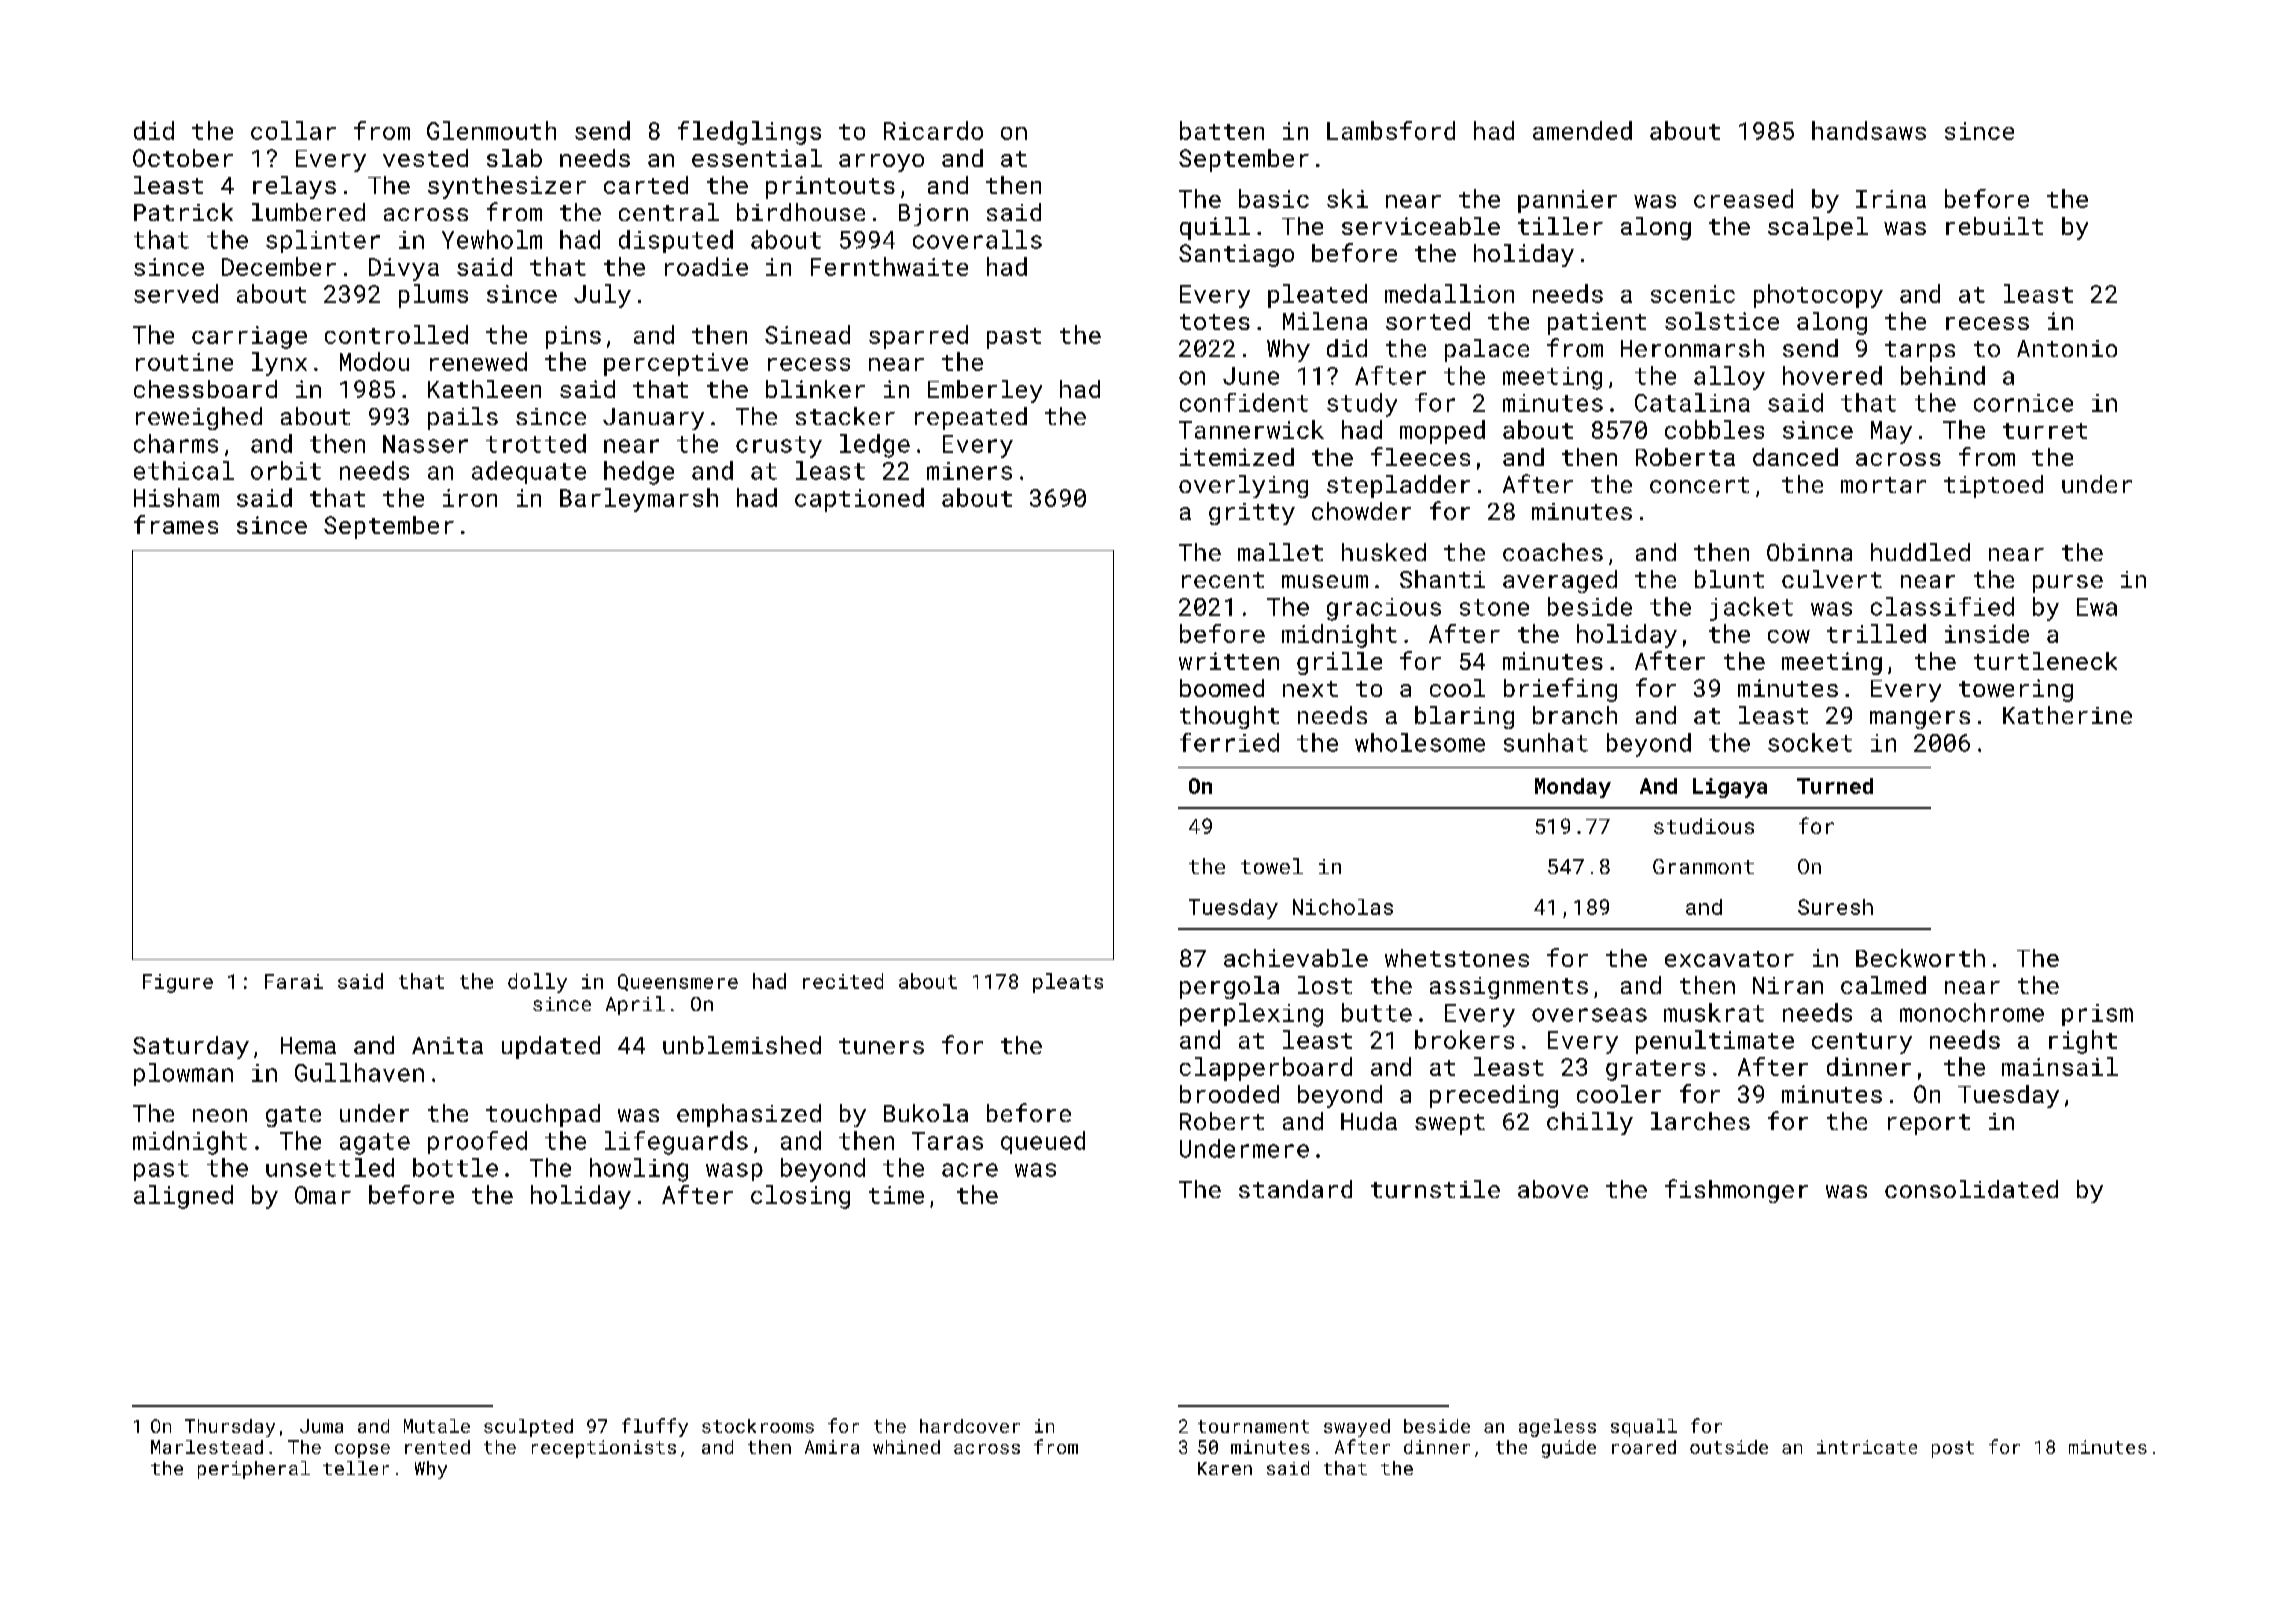 This image has height=1620, width=2292. I want to click on alloy, so click(1729, 378).
